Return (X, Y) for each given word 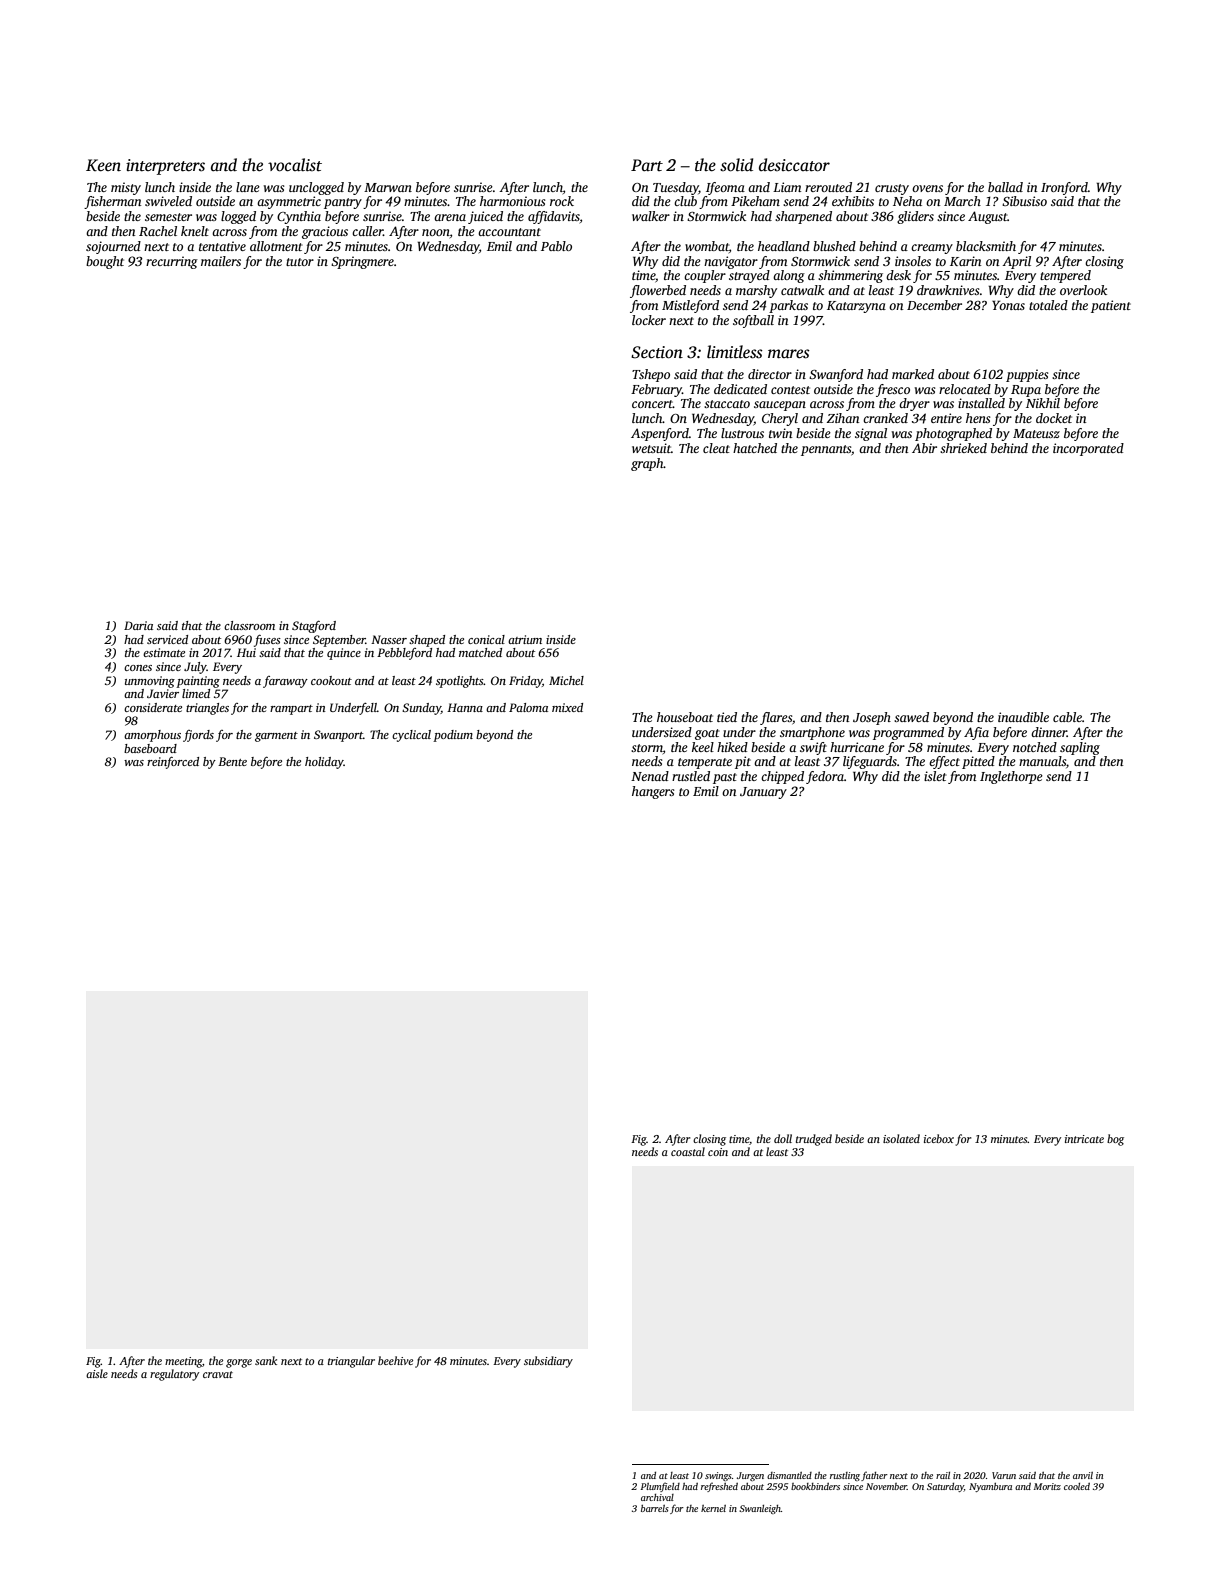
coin (718, 1152)
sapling (1080, 748)
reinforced (173, 763)
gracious (325, 232)
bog (1115, 1140)
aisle (97, 1373)
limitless (735, 352)
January (763, 793)
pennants (826, 450)
